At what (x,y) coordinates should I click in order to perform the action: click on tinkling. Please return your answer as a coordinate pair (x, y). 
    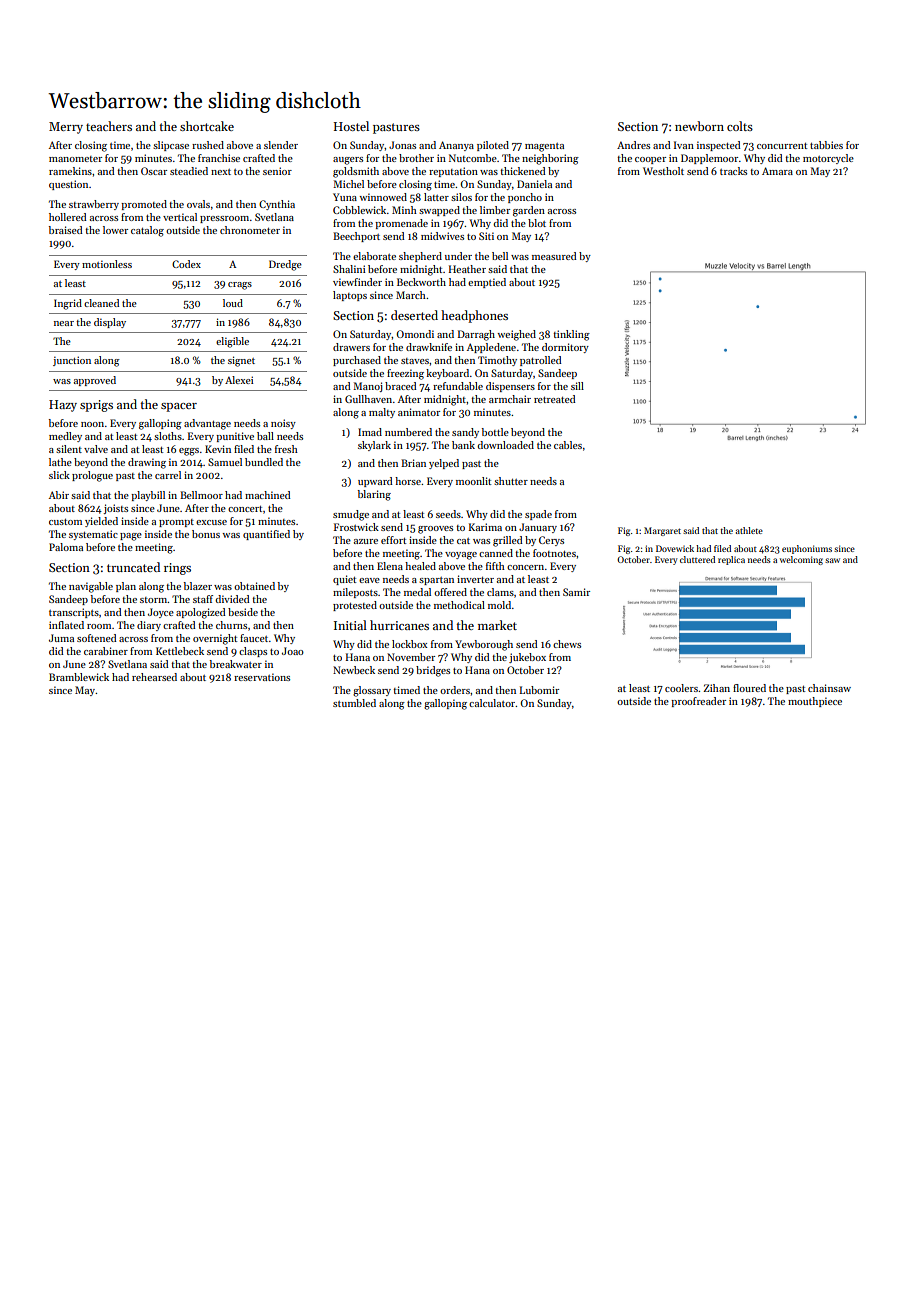
    Looking at the image, I should click on (571, 335).
